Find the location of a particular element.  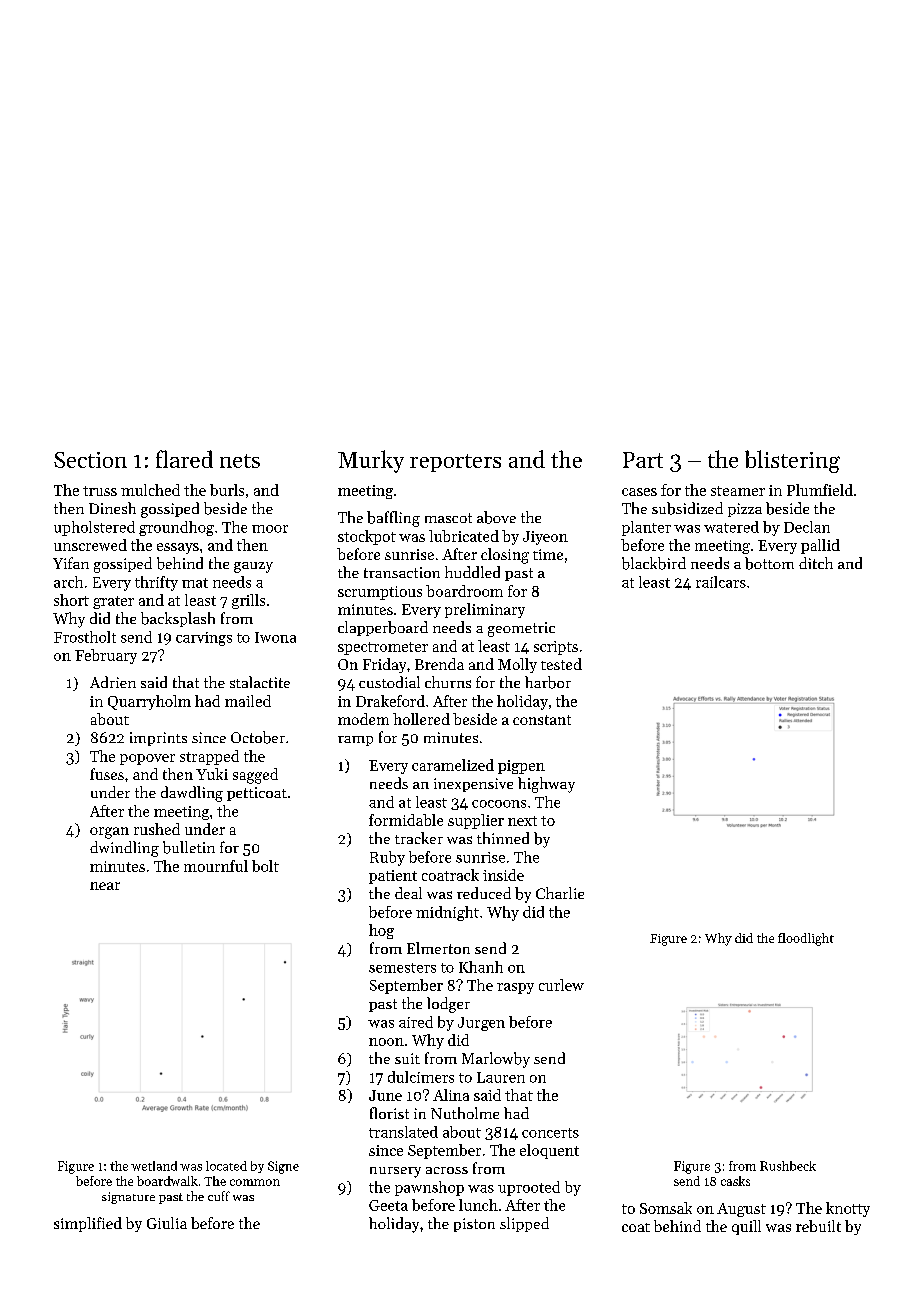

reporters is located at coordinates (455, 463).
